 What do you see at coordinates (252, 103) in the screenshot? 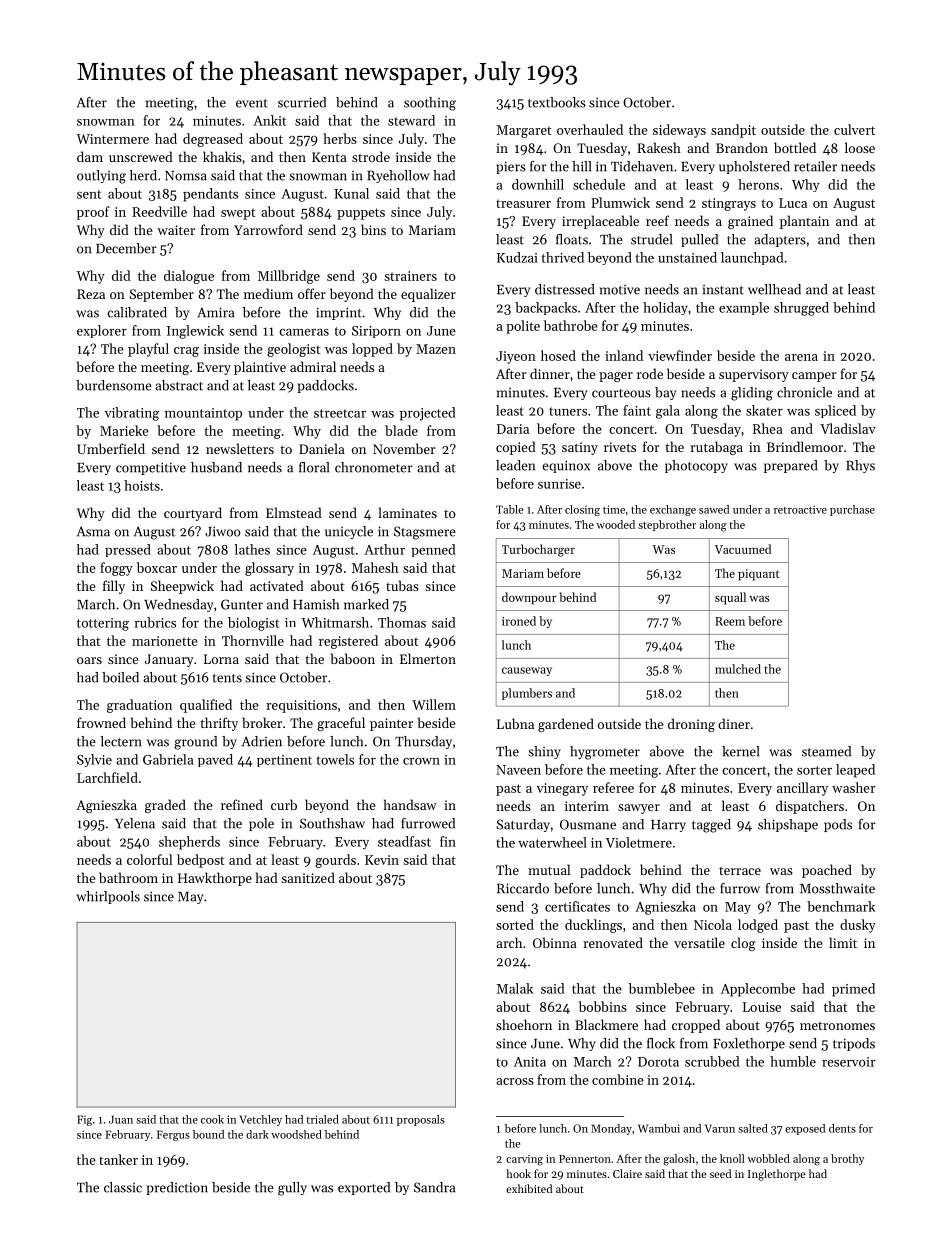
I see `event` at bounding box center [252, 103].
